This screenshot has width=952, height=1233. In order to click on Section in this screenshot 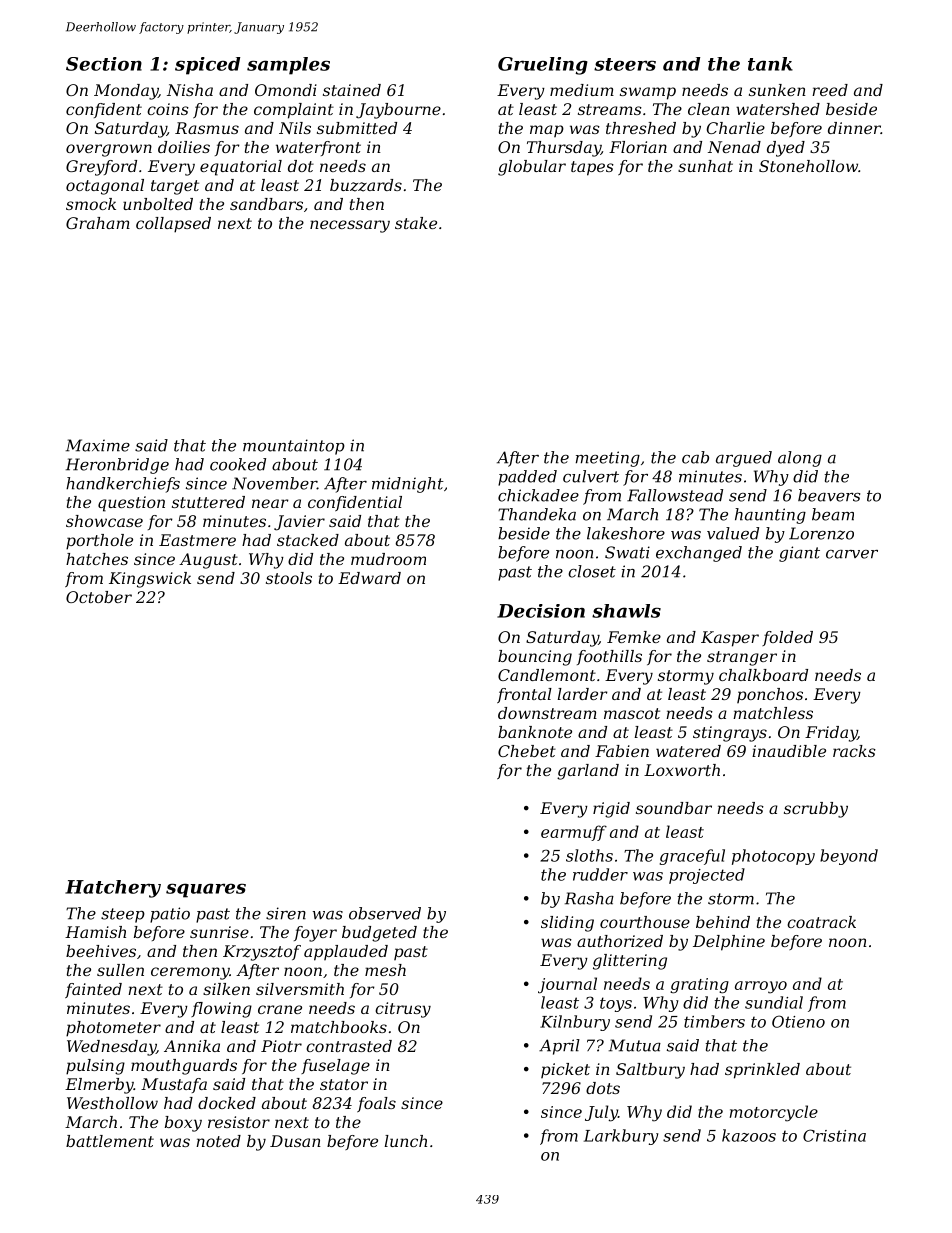, I will do `click(104, 64)`.
